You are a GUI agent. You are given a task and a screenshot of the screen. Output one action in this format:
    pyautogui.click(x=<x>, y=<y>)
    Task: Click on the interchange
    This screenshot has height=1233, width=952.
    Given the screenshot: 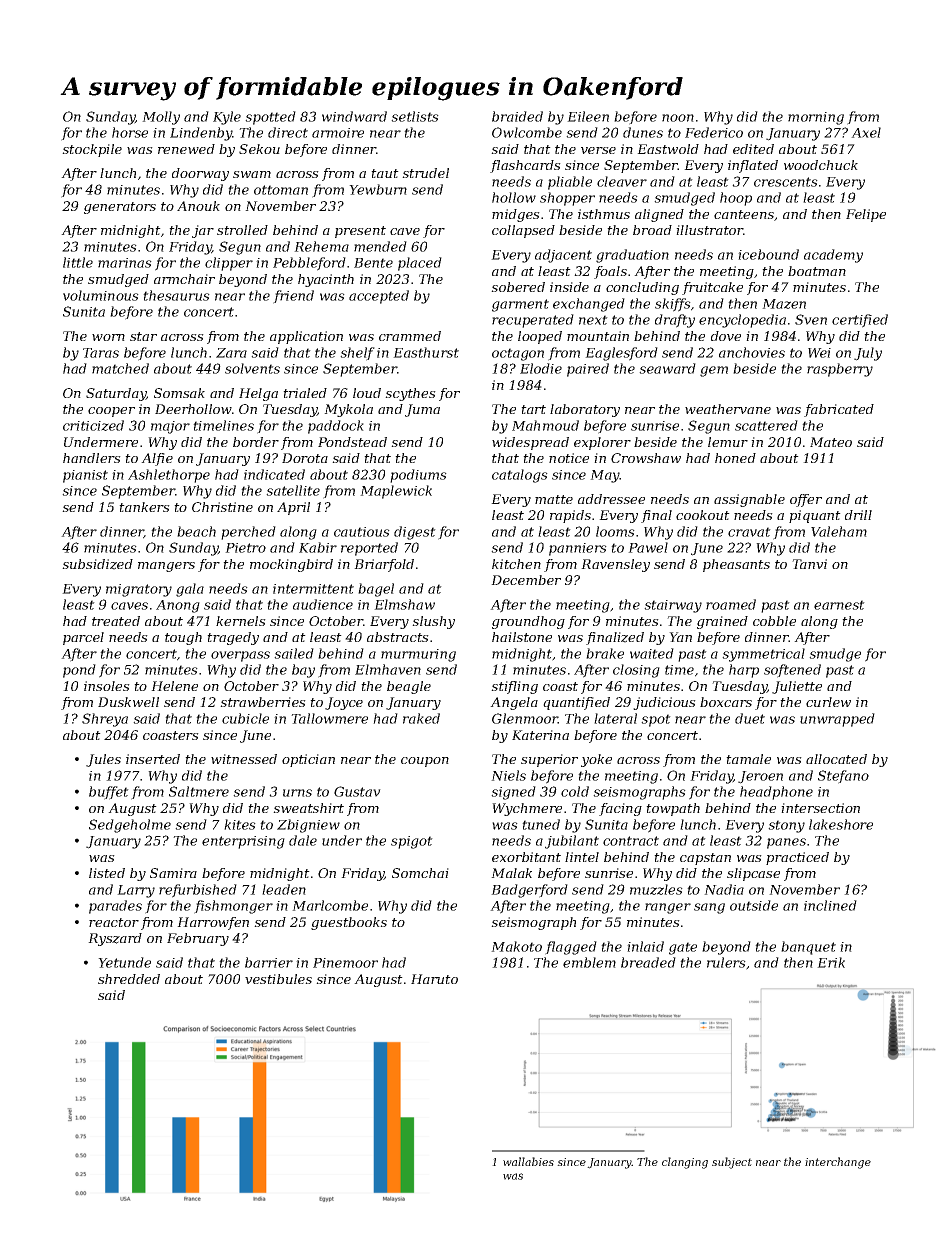 What is the action you would take?
    pyautogui.click(x=838, y=1163)
